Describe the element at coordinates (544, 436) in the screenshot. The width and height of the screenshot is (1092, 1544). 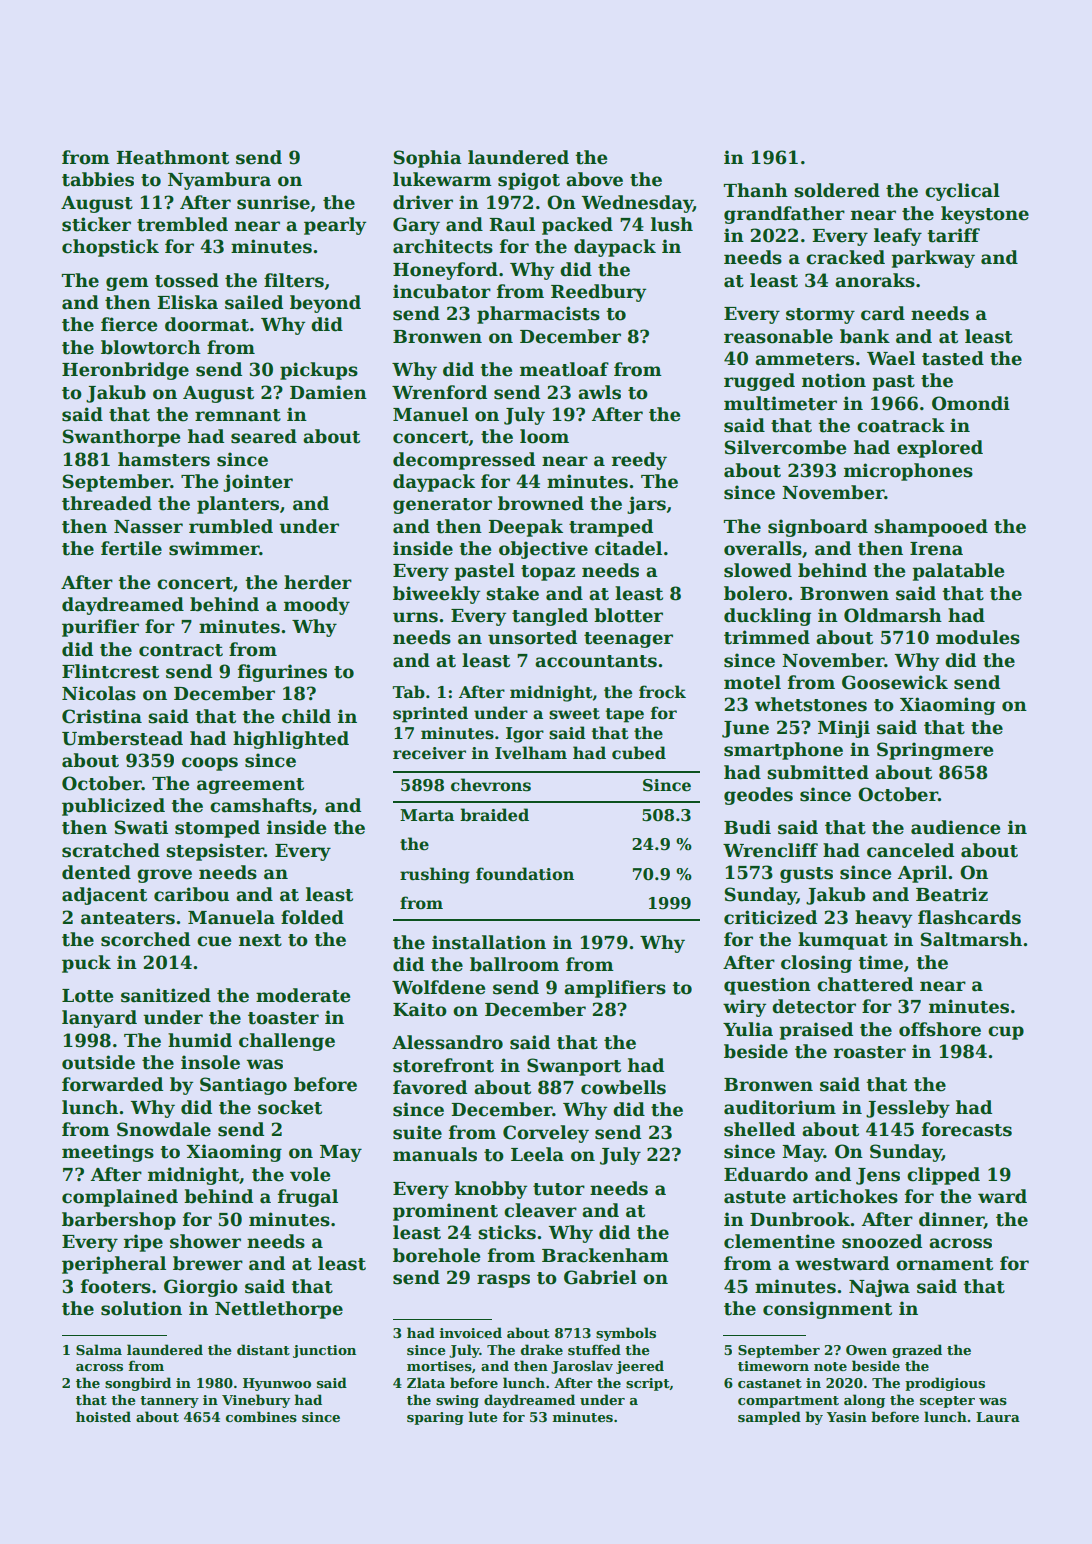
I see `loom` at that location.
